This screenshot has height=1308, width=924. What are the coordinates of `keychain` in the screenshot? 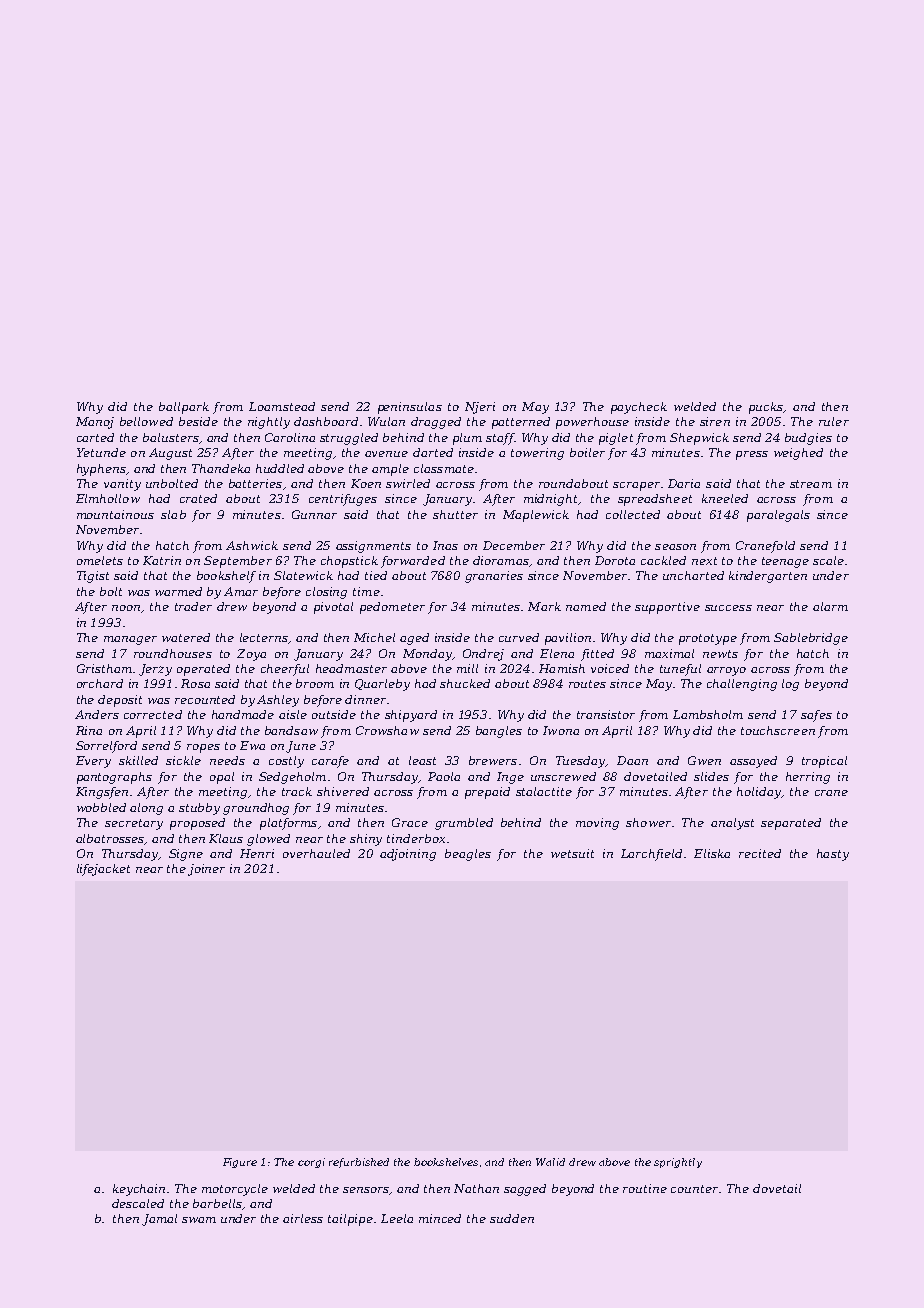 It's located at (139, 1190).
